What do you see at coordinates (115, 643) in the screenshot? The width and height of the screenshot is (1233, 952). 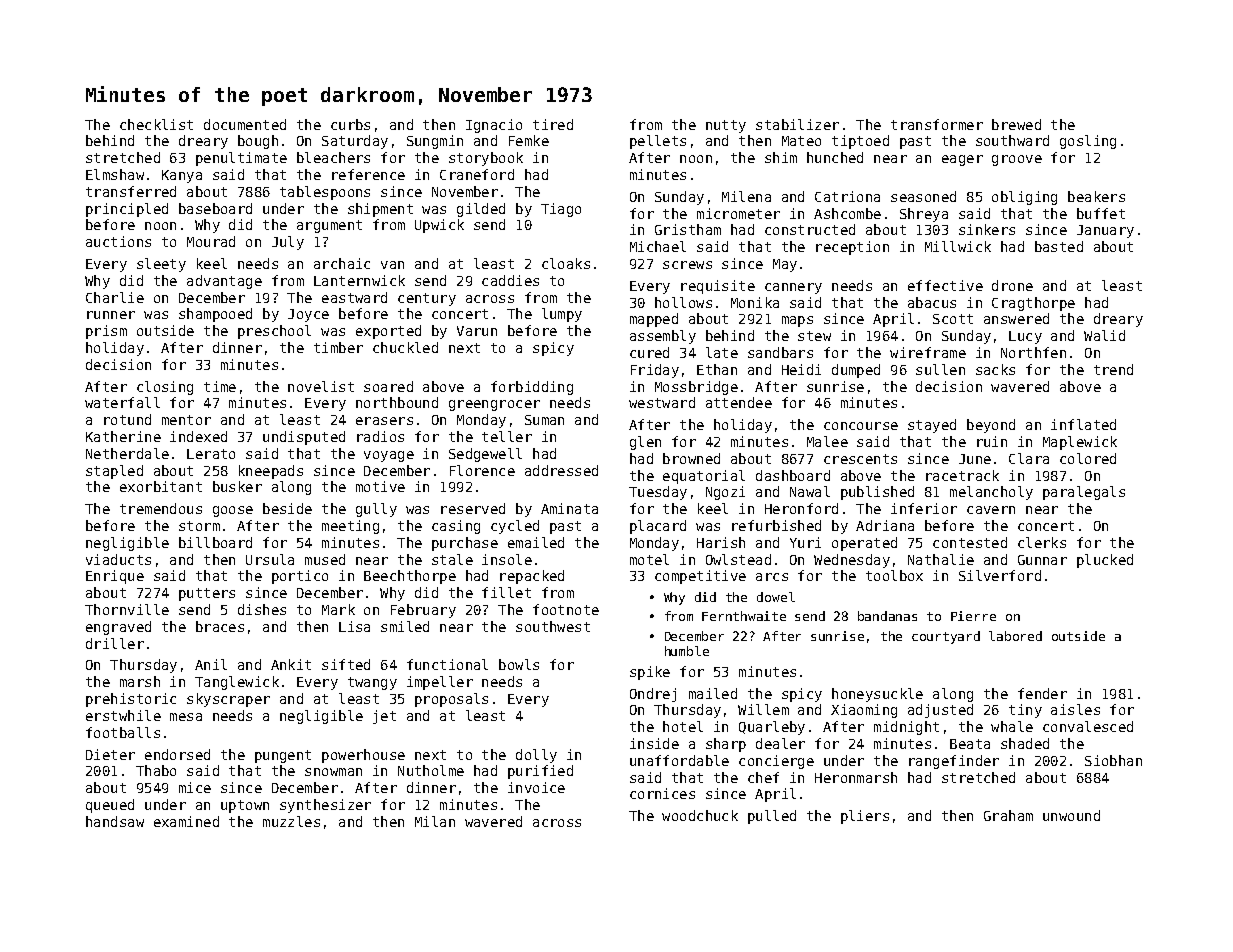 I see `driller` at bounding box center [115, 643].
